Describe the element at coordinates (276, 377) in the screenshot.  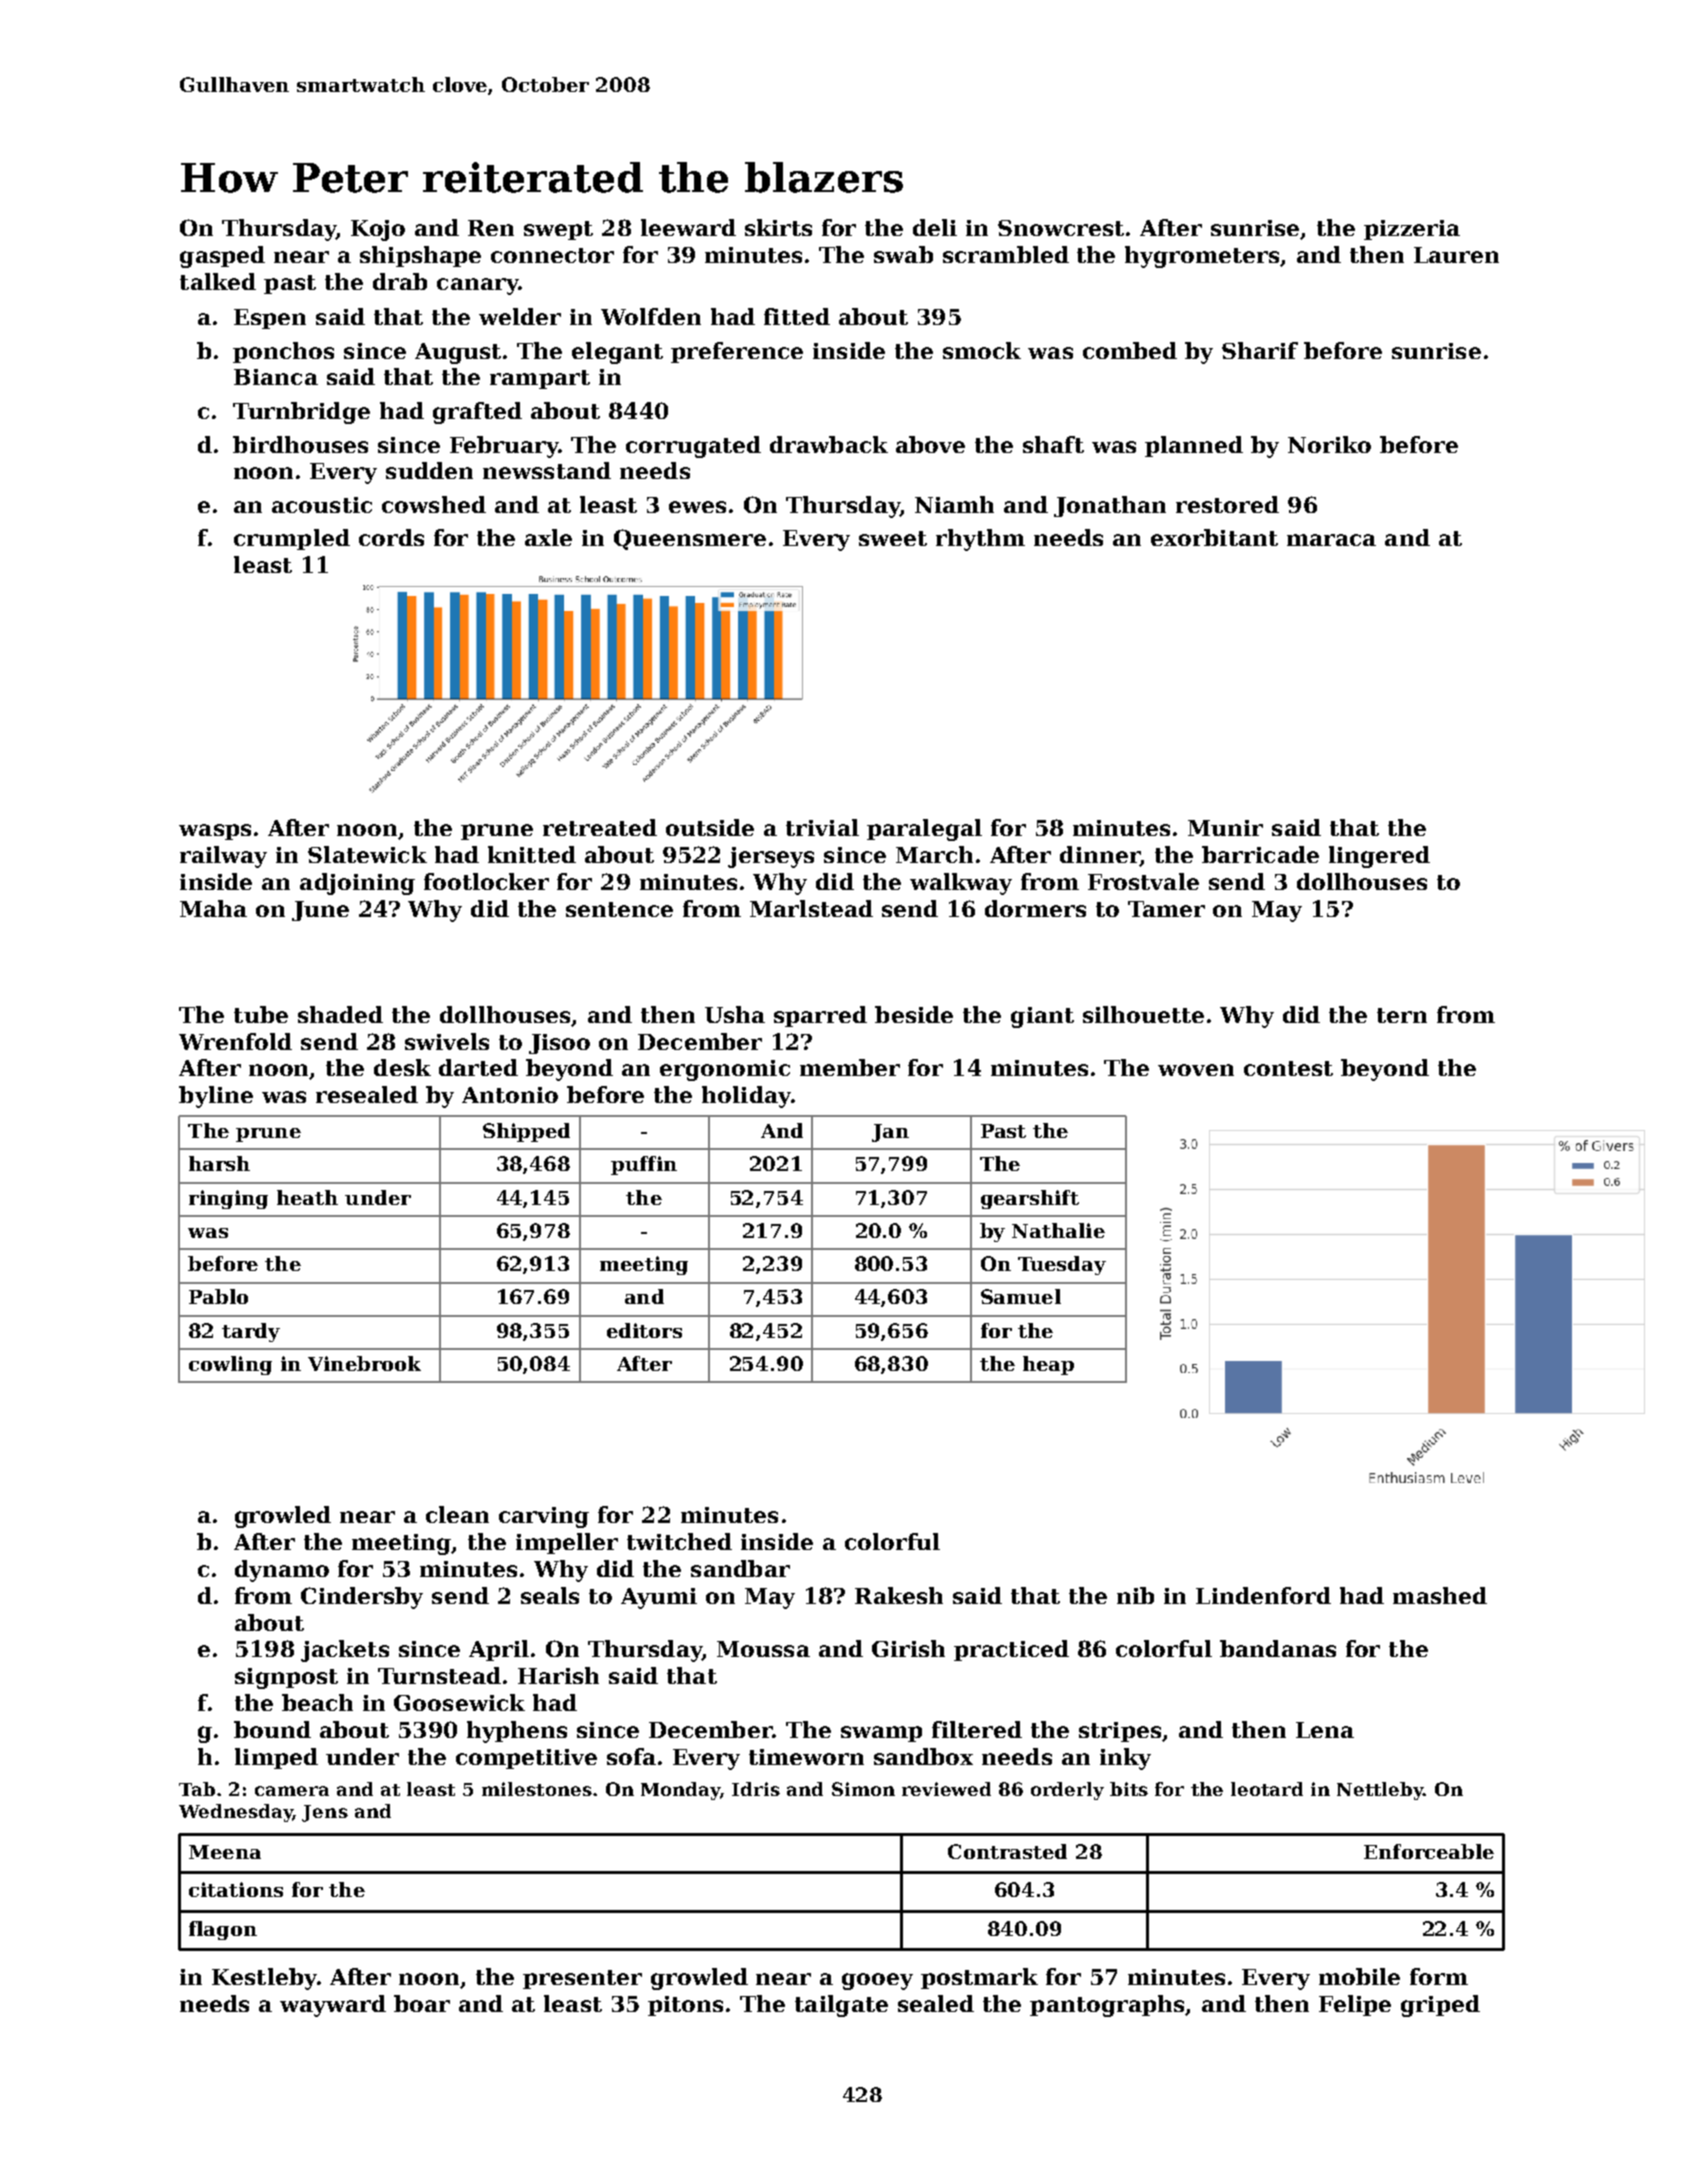
I see `Bianca` at that location.
